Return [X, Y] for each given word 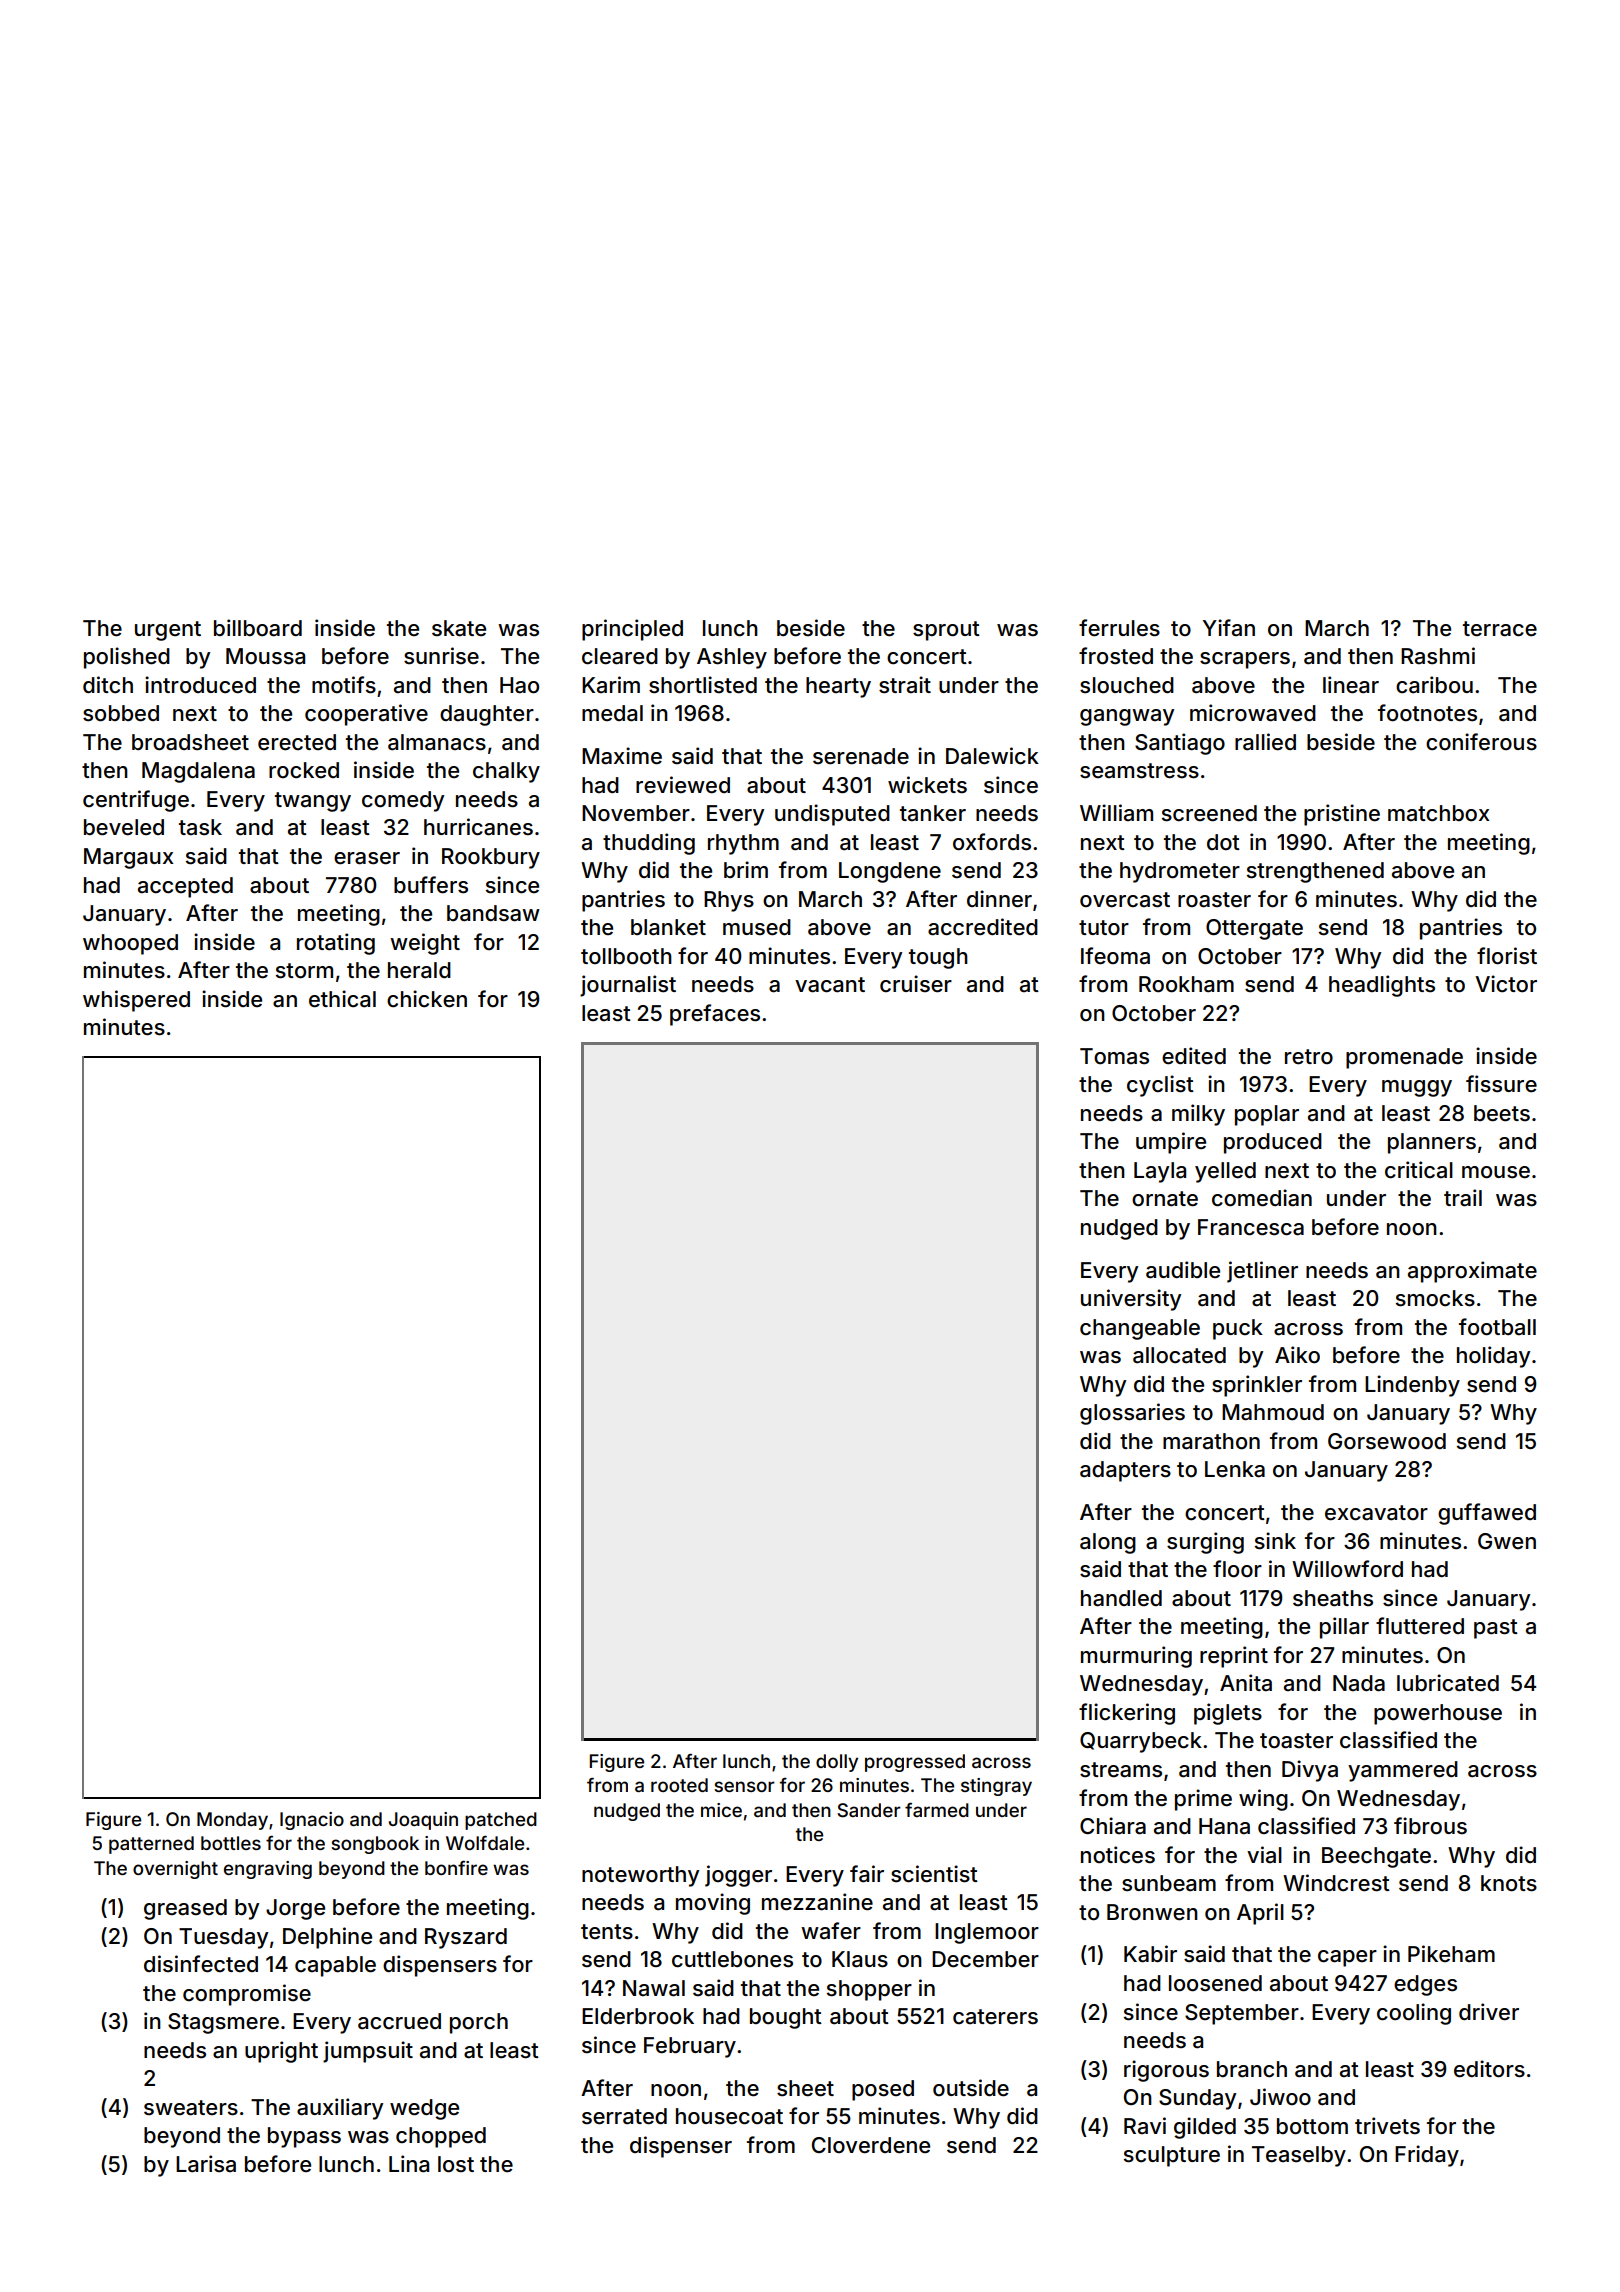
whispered [136, 1001]
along [1108, 1543]
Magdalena [198, 772]
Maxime [622, 756]
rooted [679, 1785]
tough [938, 958]
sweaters [191, 2108]
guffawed [1487, 1514]
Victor [1506, 984]
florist [1507, 956]
